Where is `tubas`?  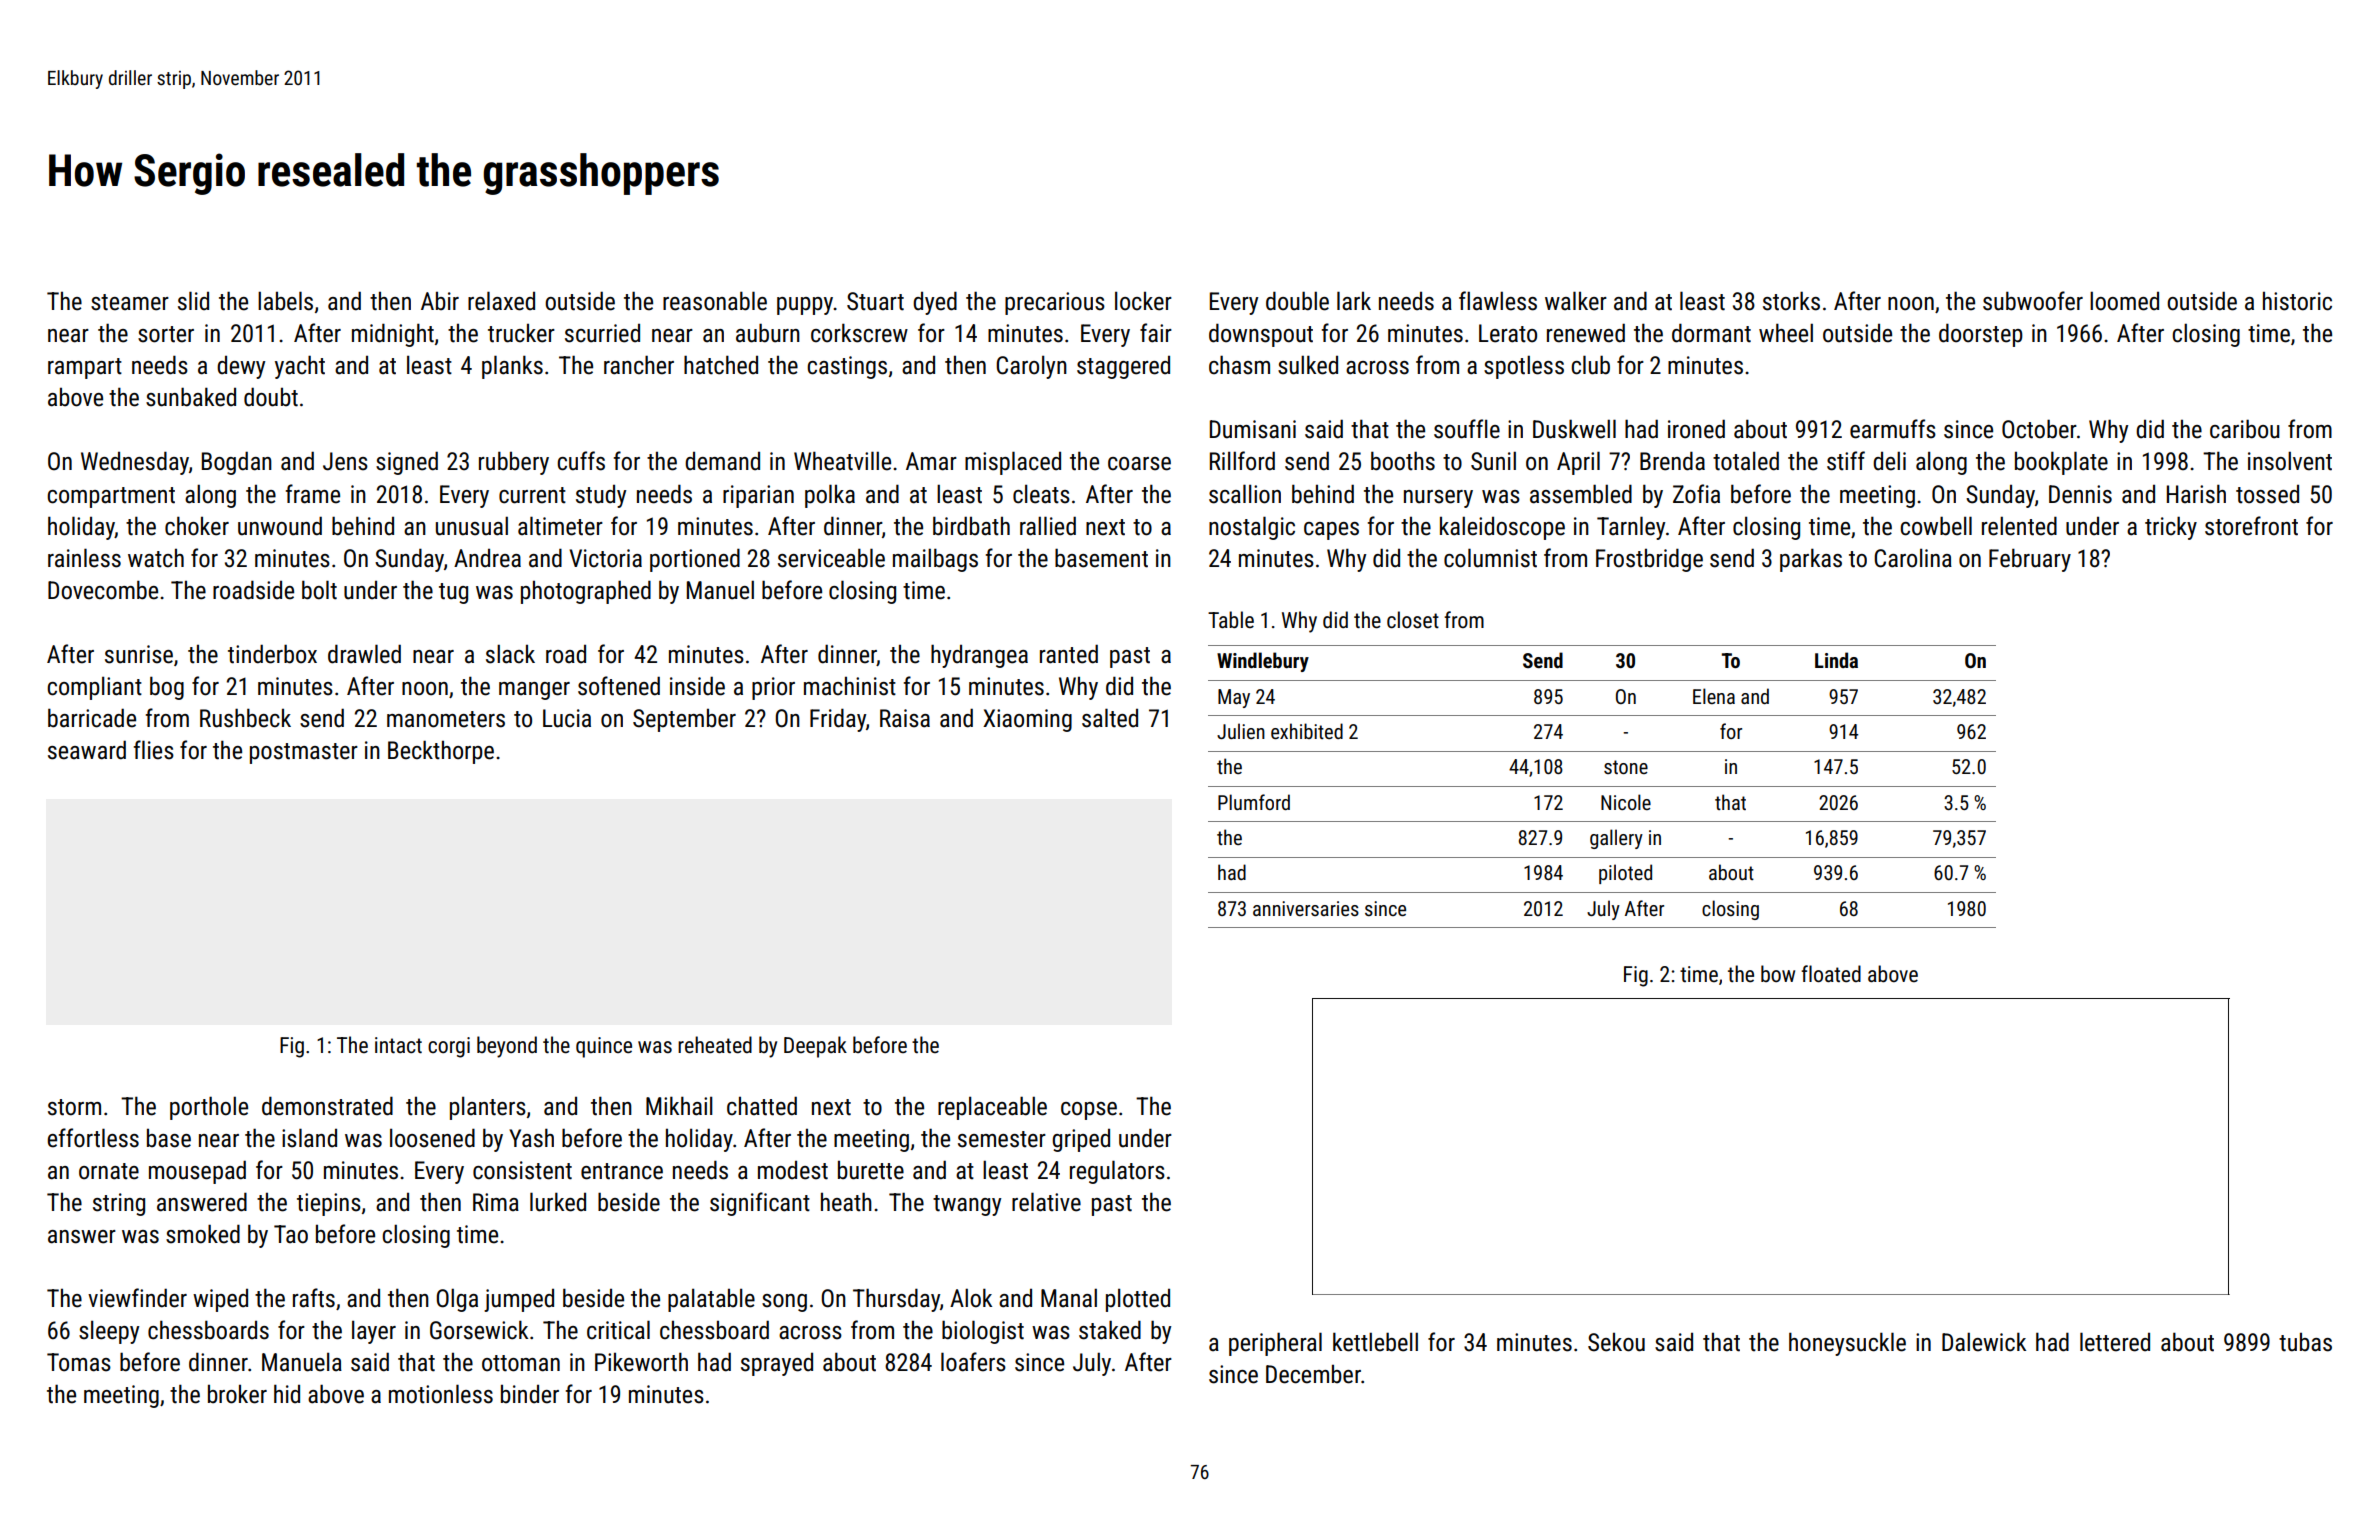 tubas is located at coordinates (2305, 1342).
